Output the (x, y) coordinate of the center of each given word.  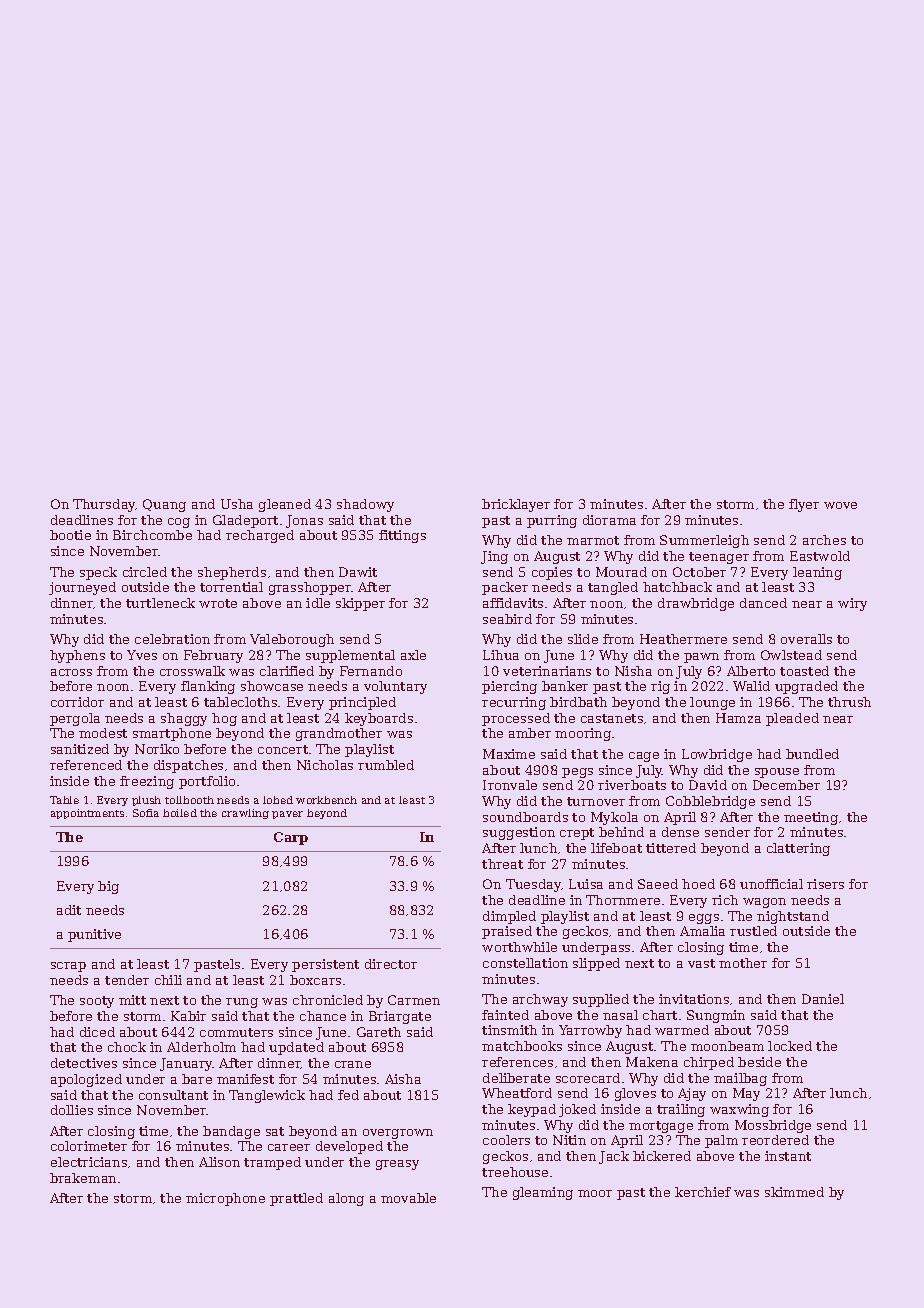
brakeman (83, 1178)
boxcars (315, 980)
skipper (360, 604)
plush (146, 801)
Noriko (157, 749)
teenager (719, 558)
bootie (70, 535)
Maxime (509, 754)
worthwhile (519, 947)
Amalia (702, 931)
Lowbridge (717, 755)
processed (516, 719)
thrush (849, 702)
